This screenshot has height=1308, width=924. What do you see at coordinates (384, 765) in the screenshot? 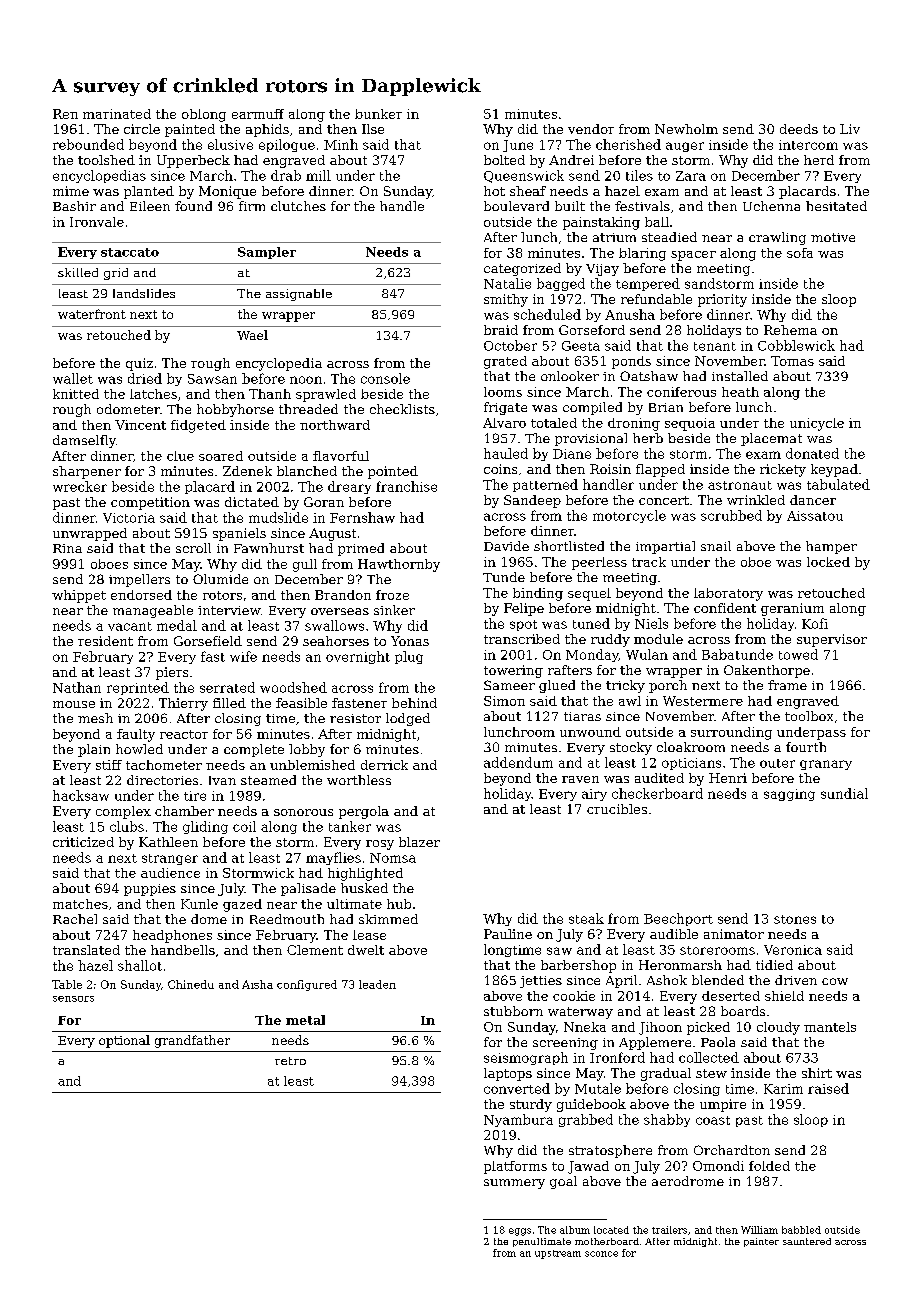
I see `derrick` at bounding box center [384, 765].
